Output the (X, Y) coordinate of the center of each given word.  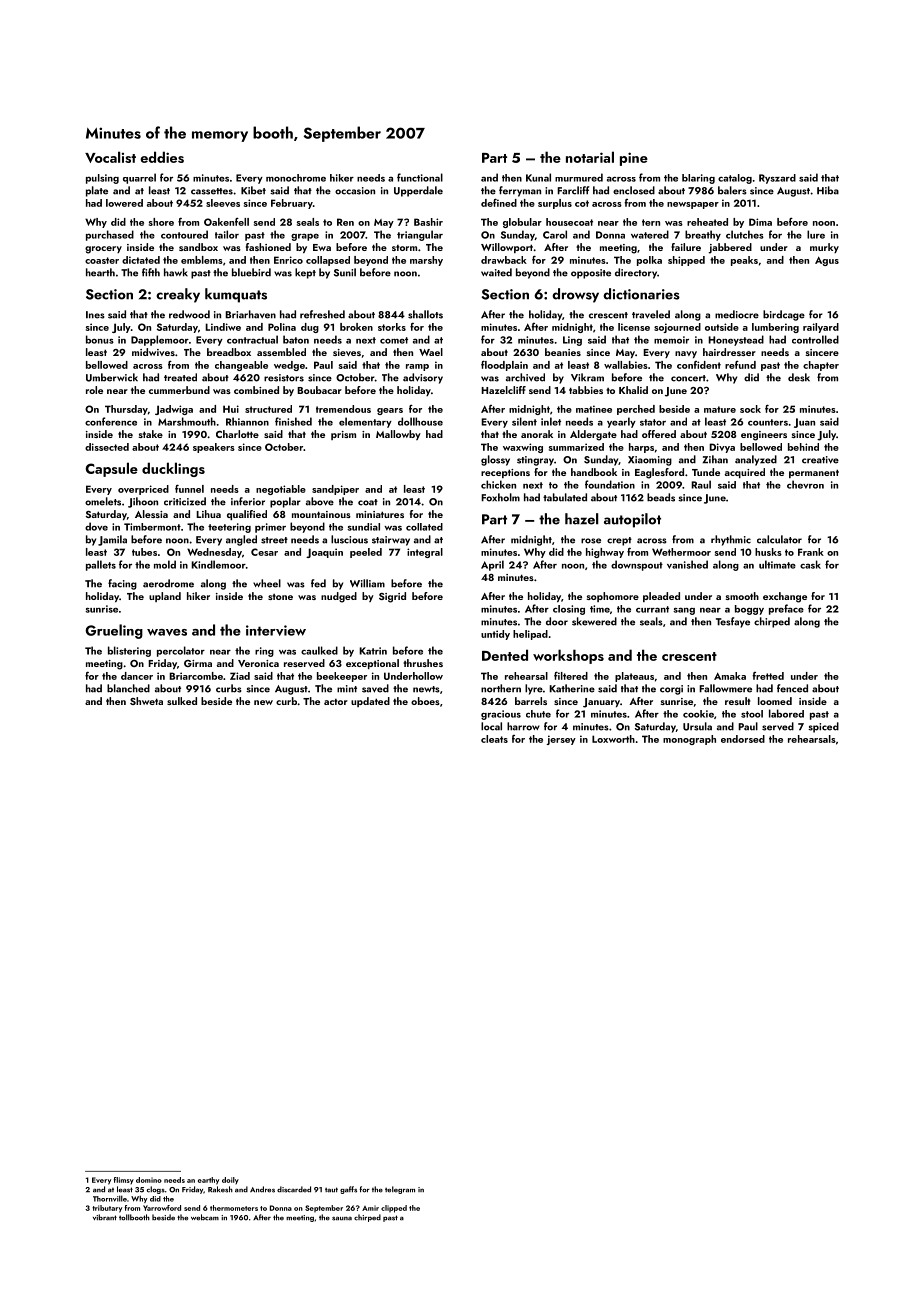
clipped (394, 1209)
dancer (137, 676)
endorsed (743, 739)
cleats (494, 739)
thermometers (234, 1208)
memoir (671, 340)
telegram (400, 1190)
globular (522, 223)
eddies (162, 157)
